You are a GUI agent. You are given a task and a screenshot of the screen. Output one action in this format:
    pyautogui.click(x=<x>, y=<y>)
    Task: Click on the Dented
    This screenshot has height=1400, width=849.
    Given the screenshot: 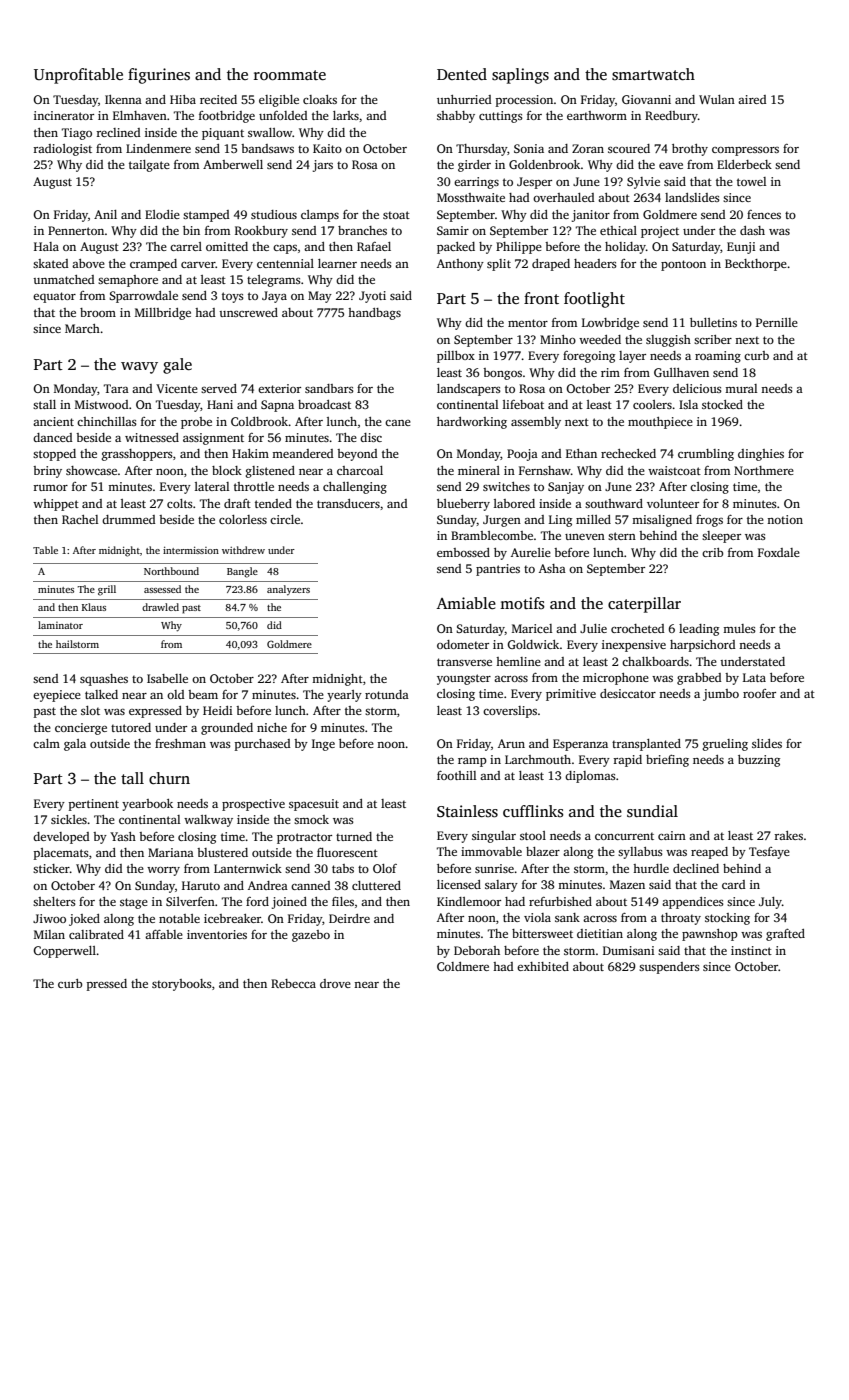 What is the action you would take?
    pyautogui.click(x=462, y=74)
